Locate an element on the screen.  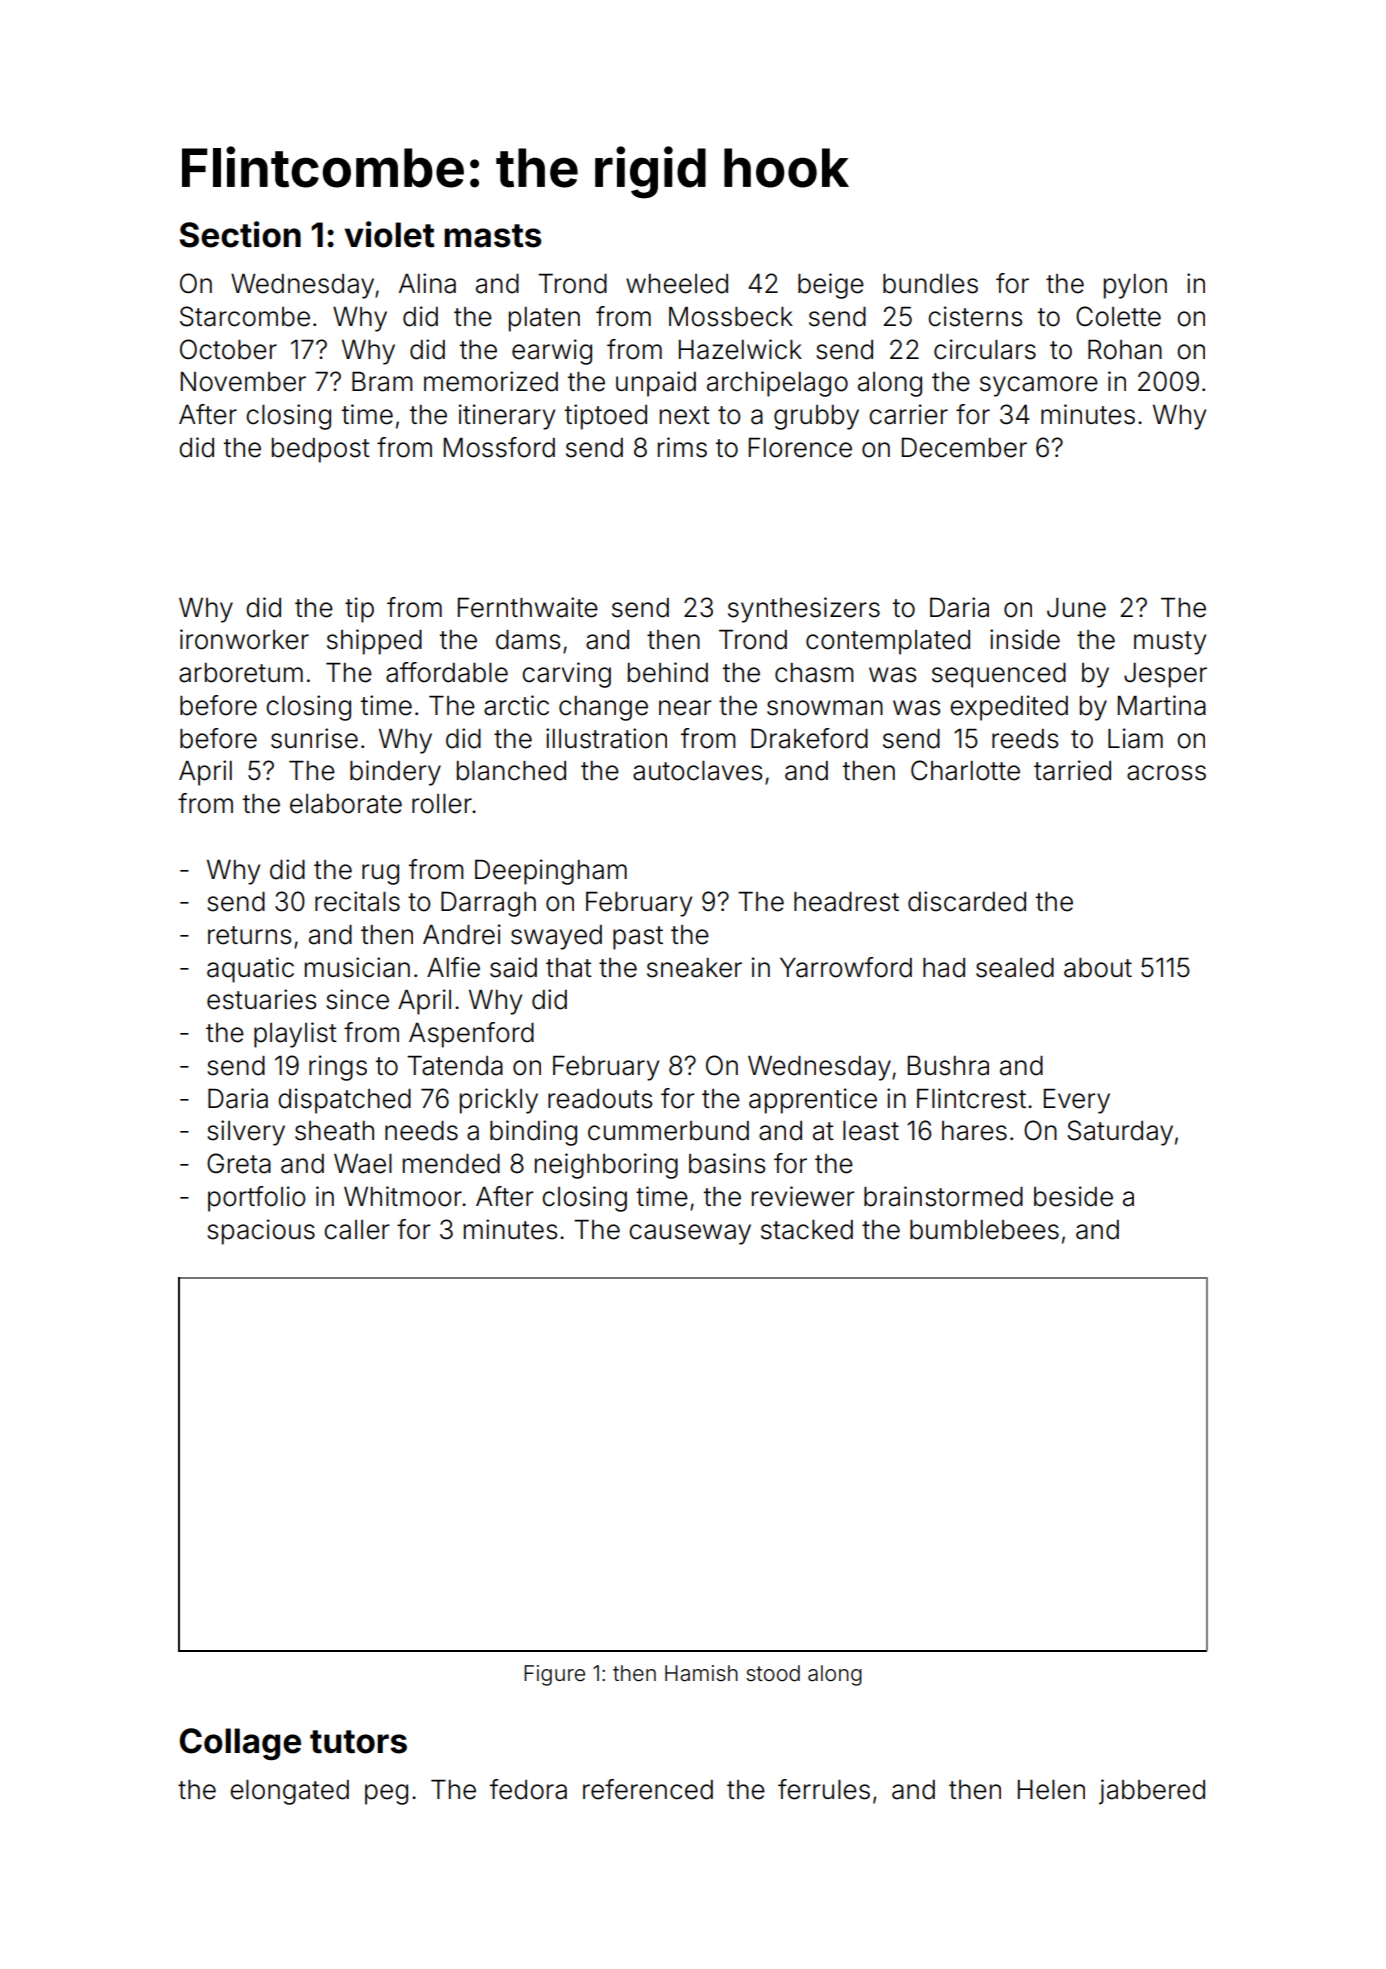
tarried is located at coordinates (1072, 770).
